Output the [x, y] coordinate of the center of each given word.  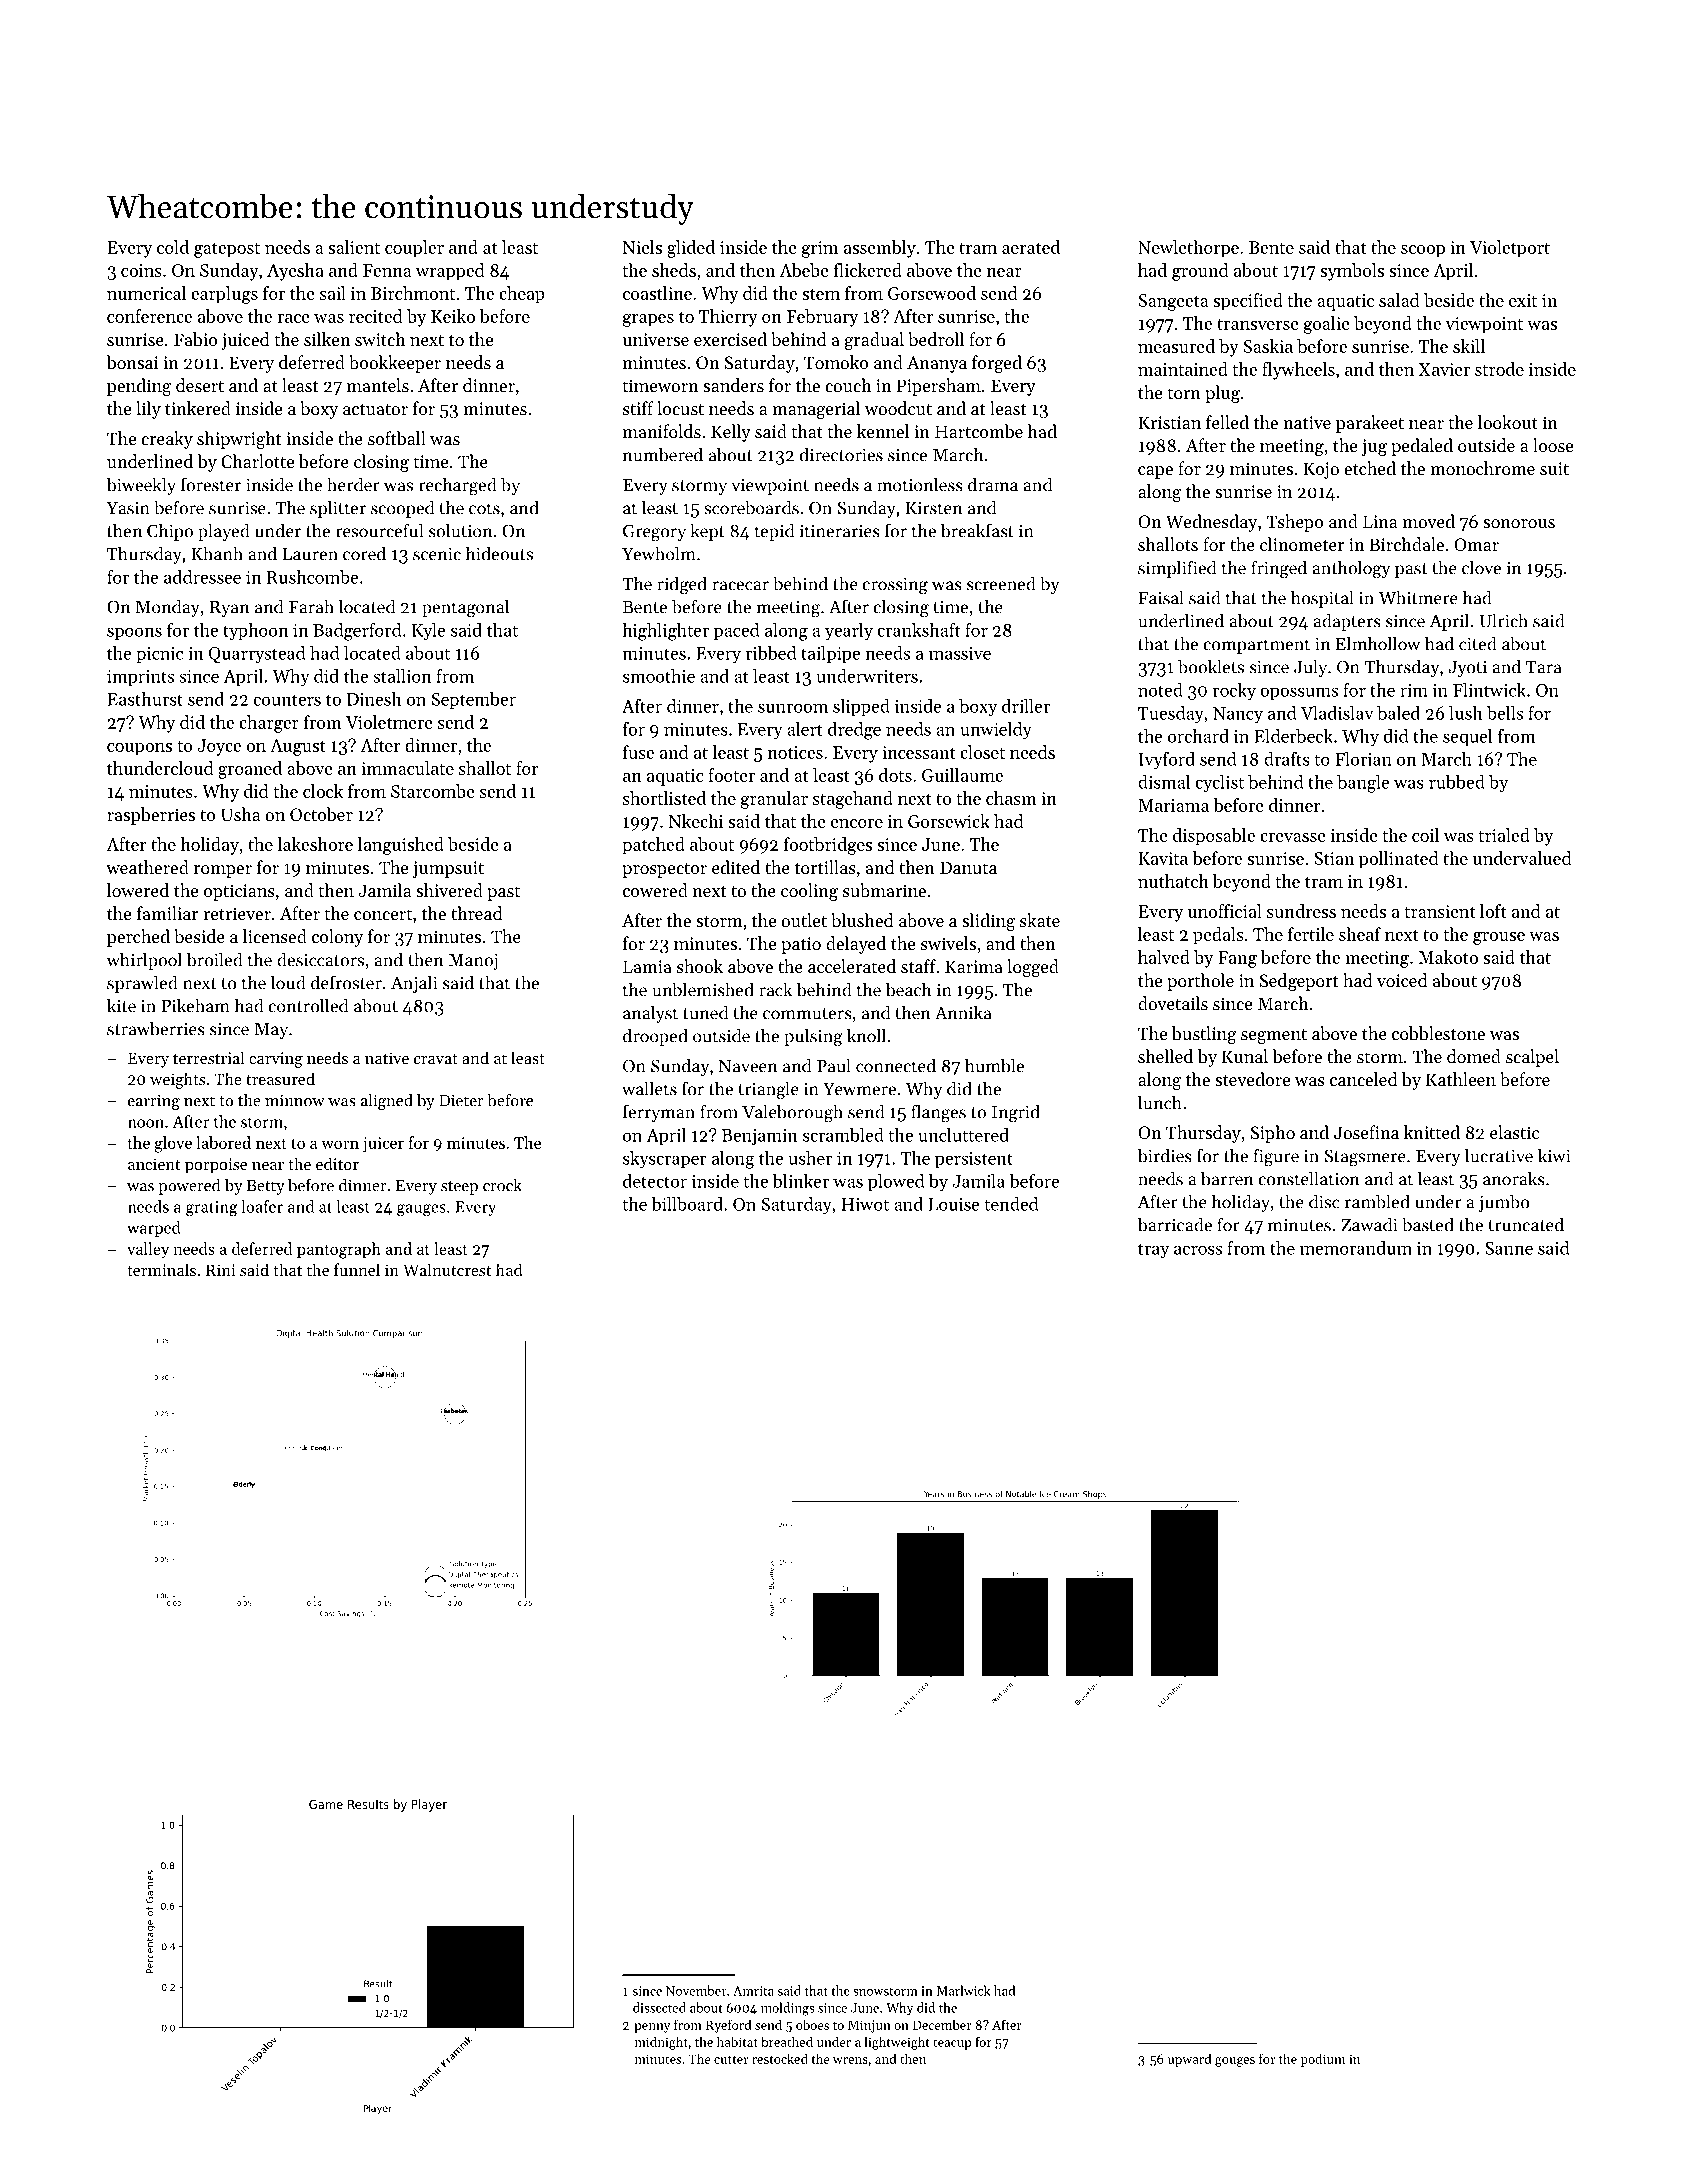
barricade [1175, 1224]
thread [476, 913]
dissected [659, 2007]
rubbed [1457, 782]
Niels [642, 247]
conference [149, 316]
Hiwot [865, 1204]
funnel [357, 1269]
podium [1323, 2060]
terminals [161, 1269]
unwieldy [996, 731]
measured [1176, 346]
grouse [1499, 938]
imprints [140, 678]
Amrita [753, 1991]
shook [700, 966]
